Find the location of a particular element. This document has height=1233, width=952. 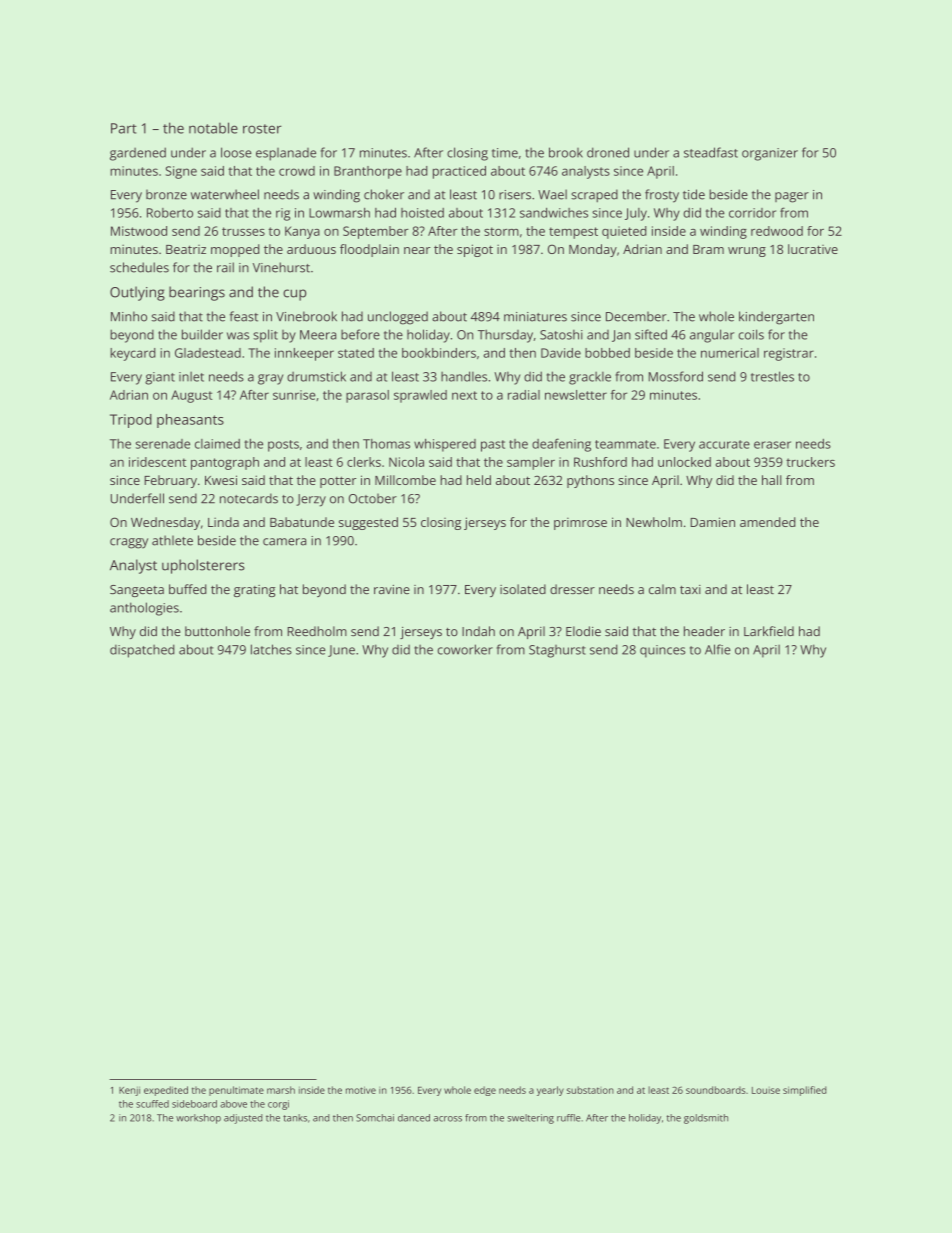

Larkfield is located at coordinates (769, 631).
